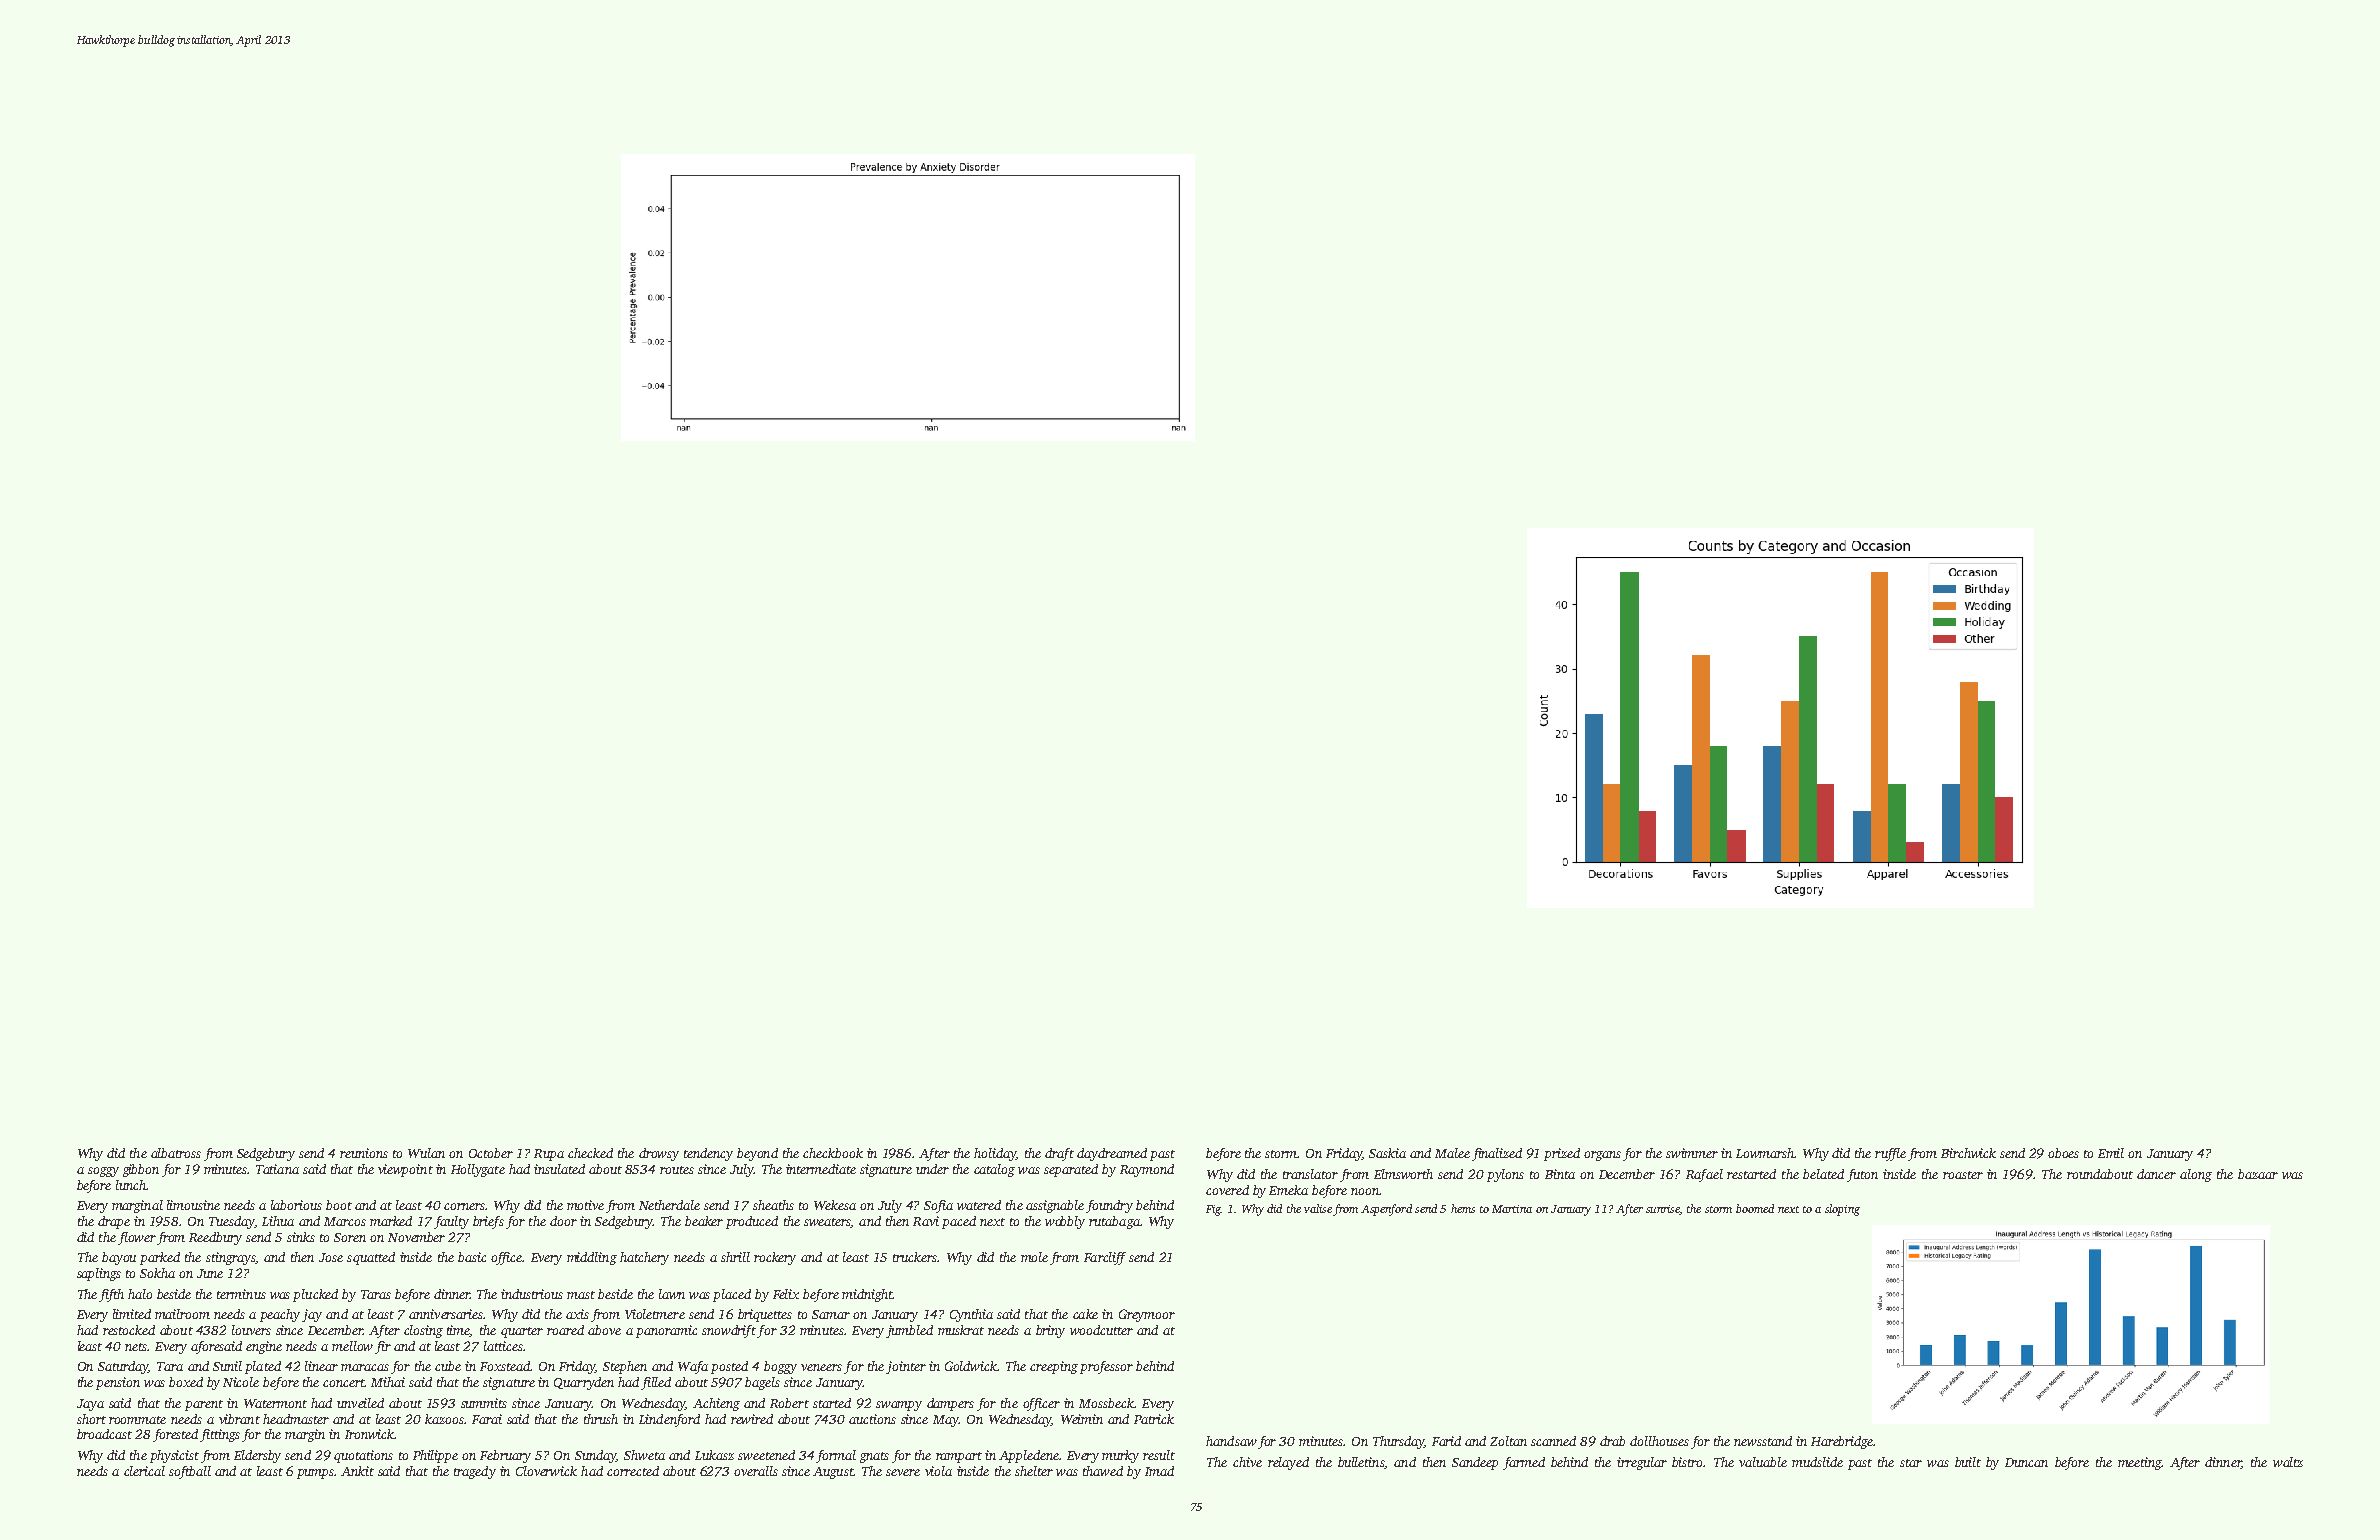  What do you see at coordinates (1114, 1222) in the screenshot?
I see `rutabaga` at bounding box center [1114, 1222].
